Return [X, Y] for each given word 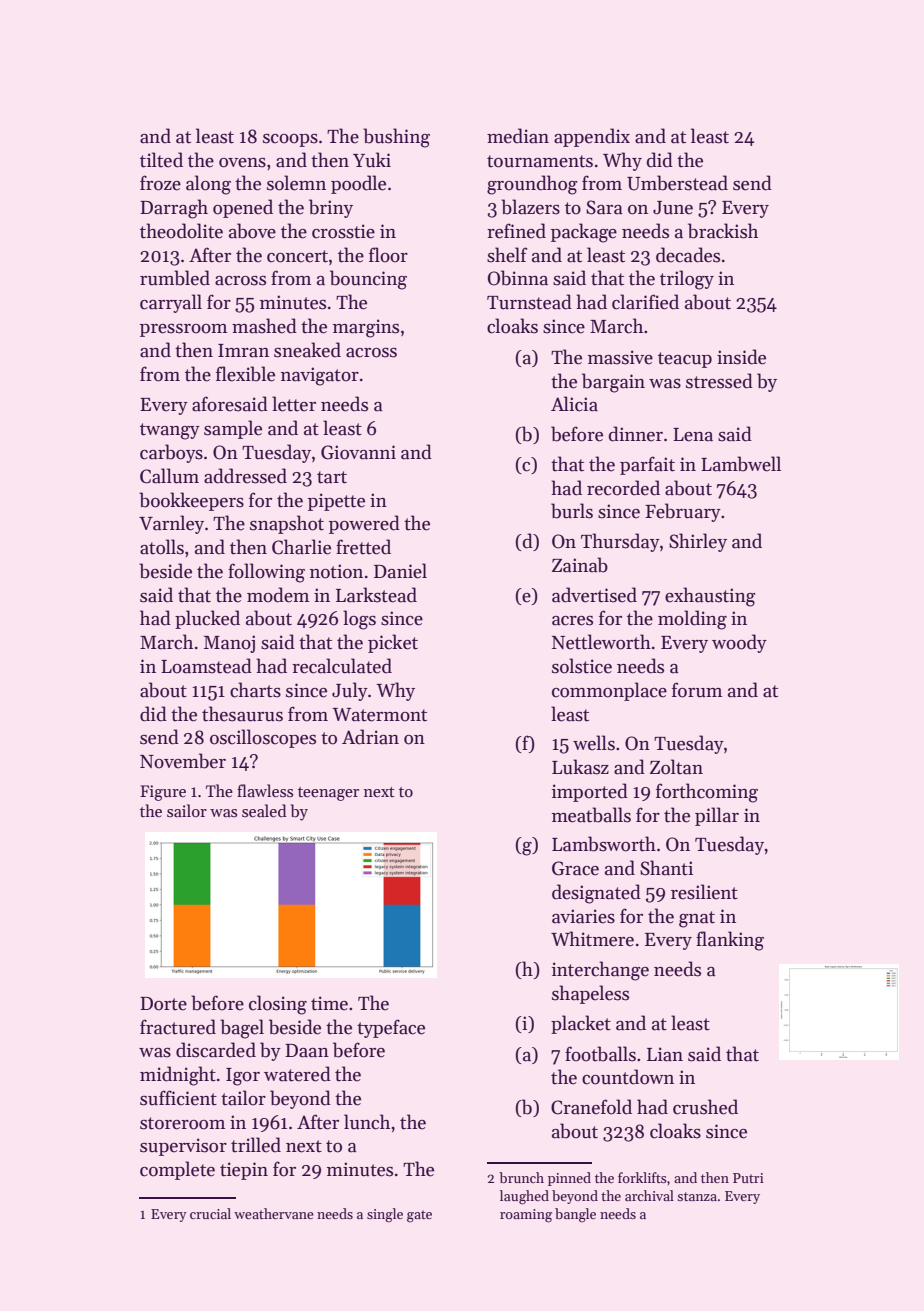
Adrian [370, 737]
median [518, 136]
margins [366, 328]
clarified [645, 302]
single [385, 1215]
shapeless [590, 994]
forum [697, 690]
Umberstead [677, 183]
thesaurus [242, 714]
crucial [210, 1213]
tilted [161, 160]
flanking [730, 941]
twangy [170, 431]
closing [278, 1005]
